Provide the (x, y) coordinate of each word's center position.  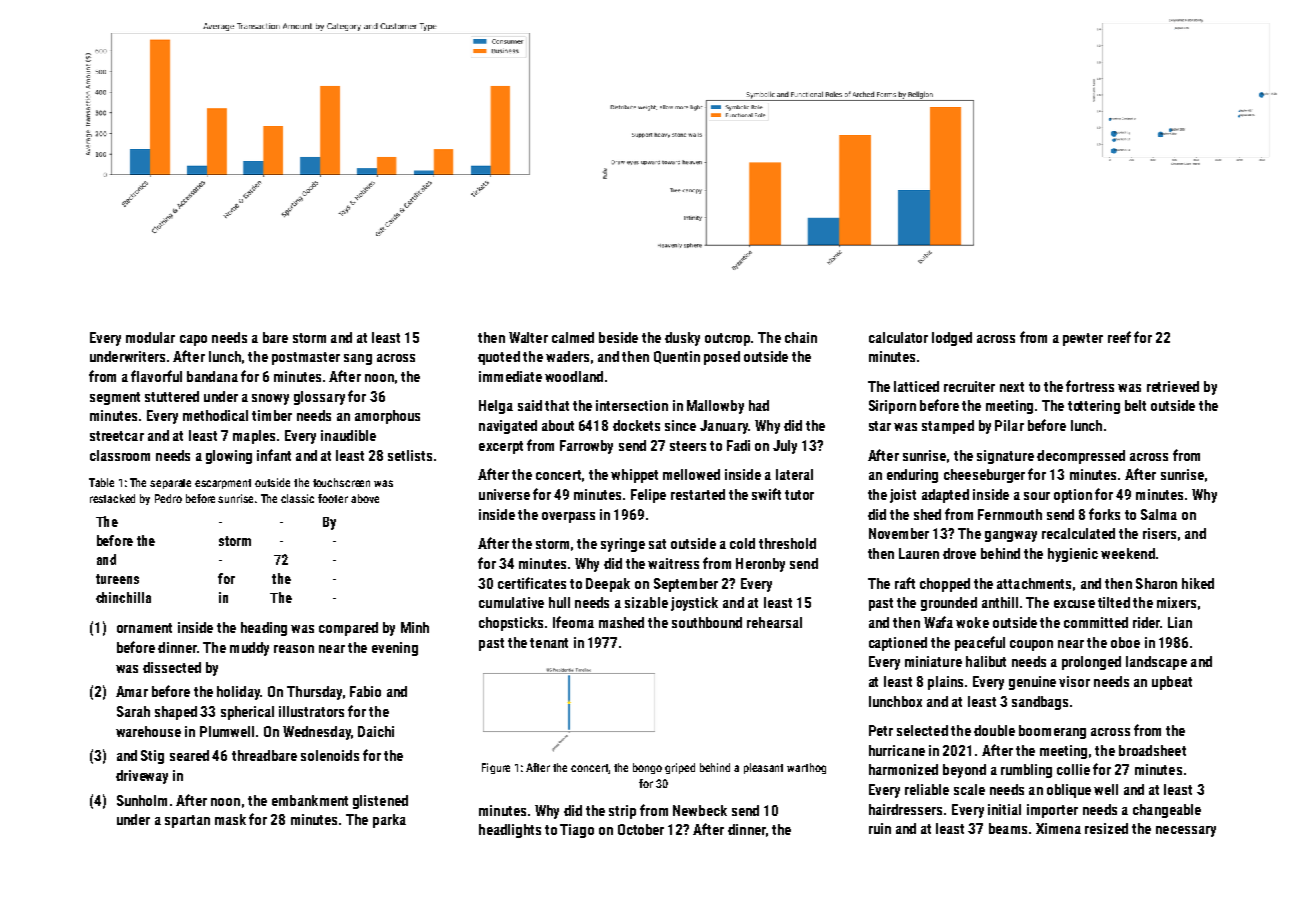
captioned (898, 644)
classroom (120, 455)
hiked (1198, 583)
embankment (310, 800)
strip (622, 812)
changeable (1167, 811)
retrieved (1173, 386)
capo (193, 340)
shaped (176, 713)
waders (567, 356)
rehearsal (774, 622)
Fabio (365, 691)
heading (264, 629)
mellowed (691, 474)
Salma (1159, 514)
